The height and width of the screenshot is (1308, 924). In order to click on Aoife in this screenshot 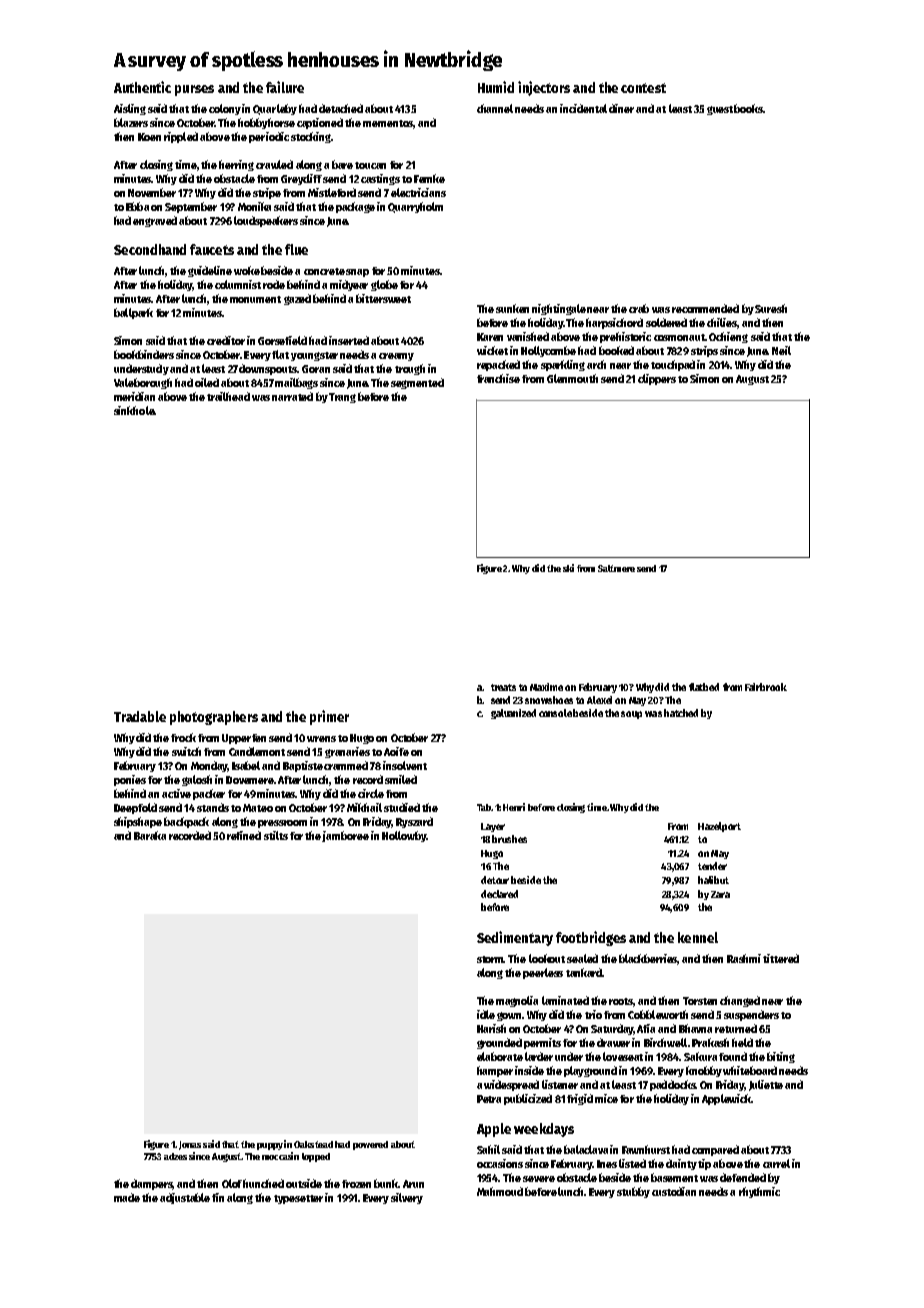, I will do `click(396, 751)`.
